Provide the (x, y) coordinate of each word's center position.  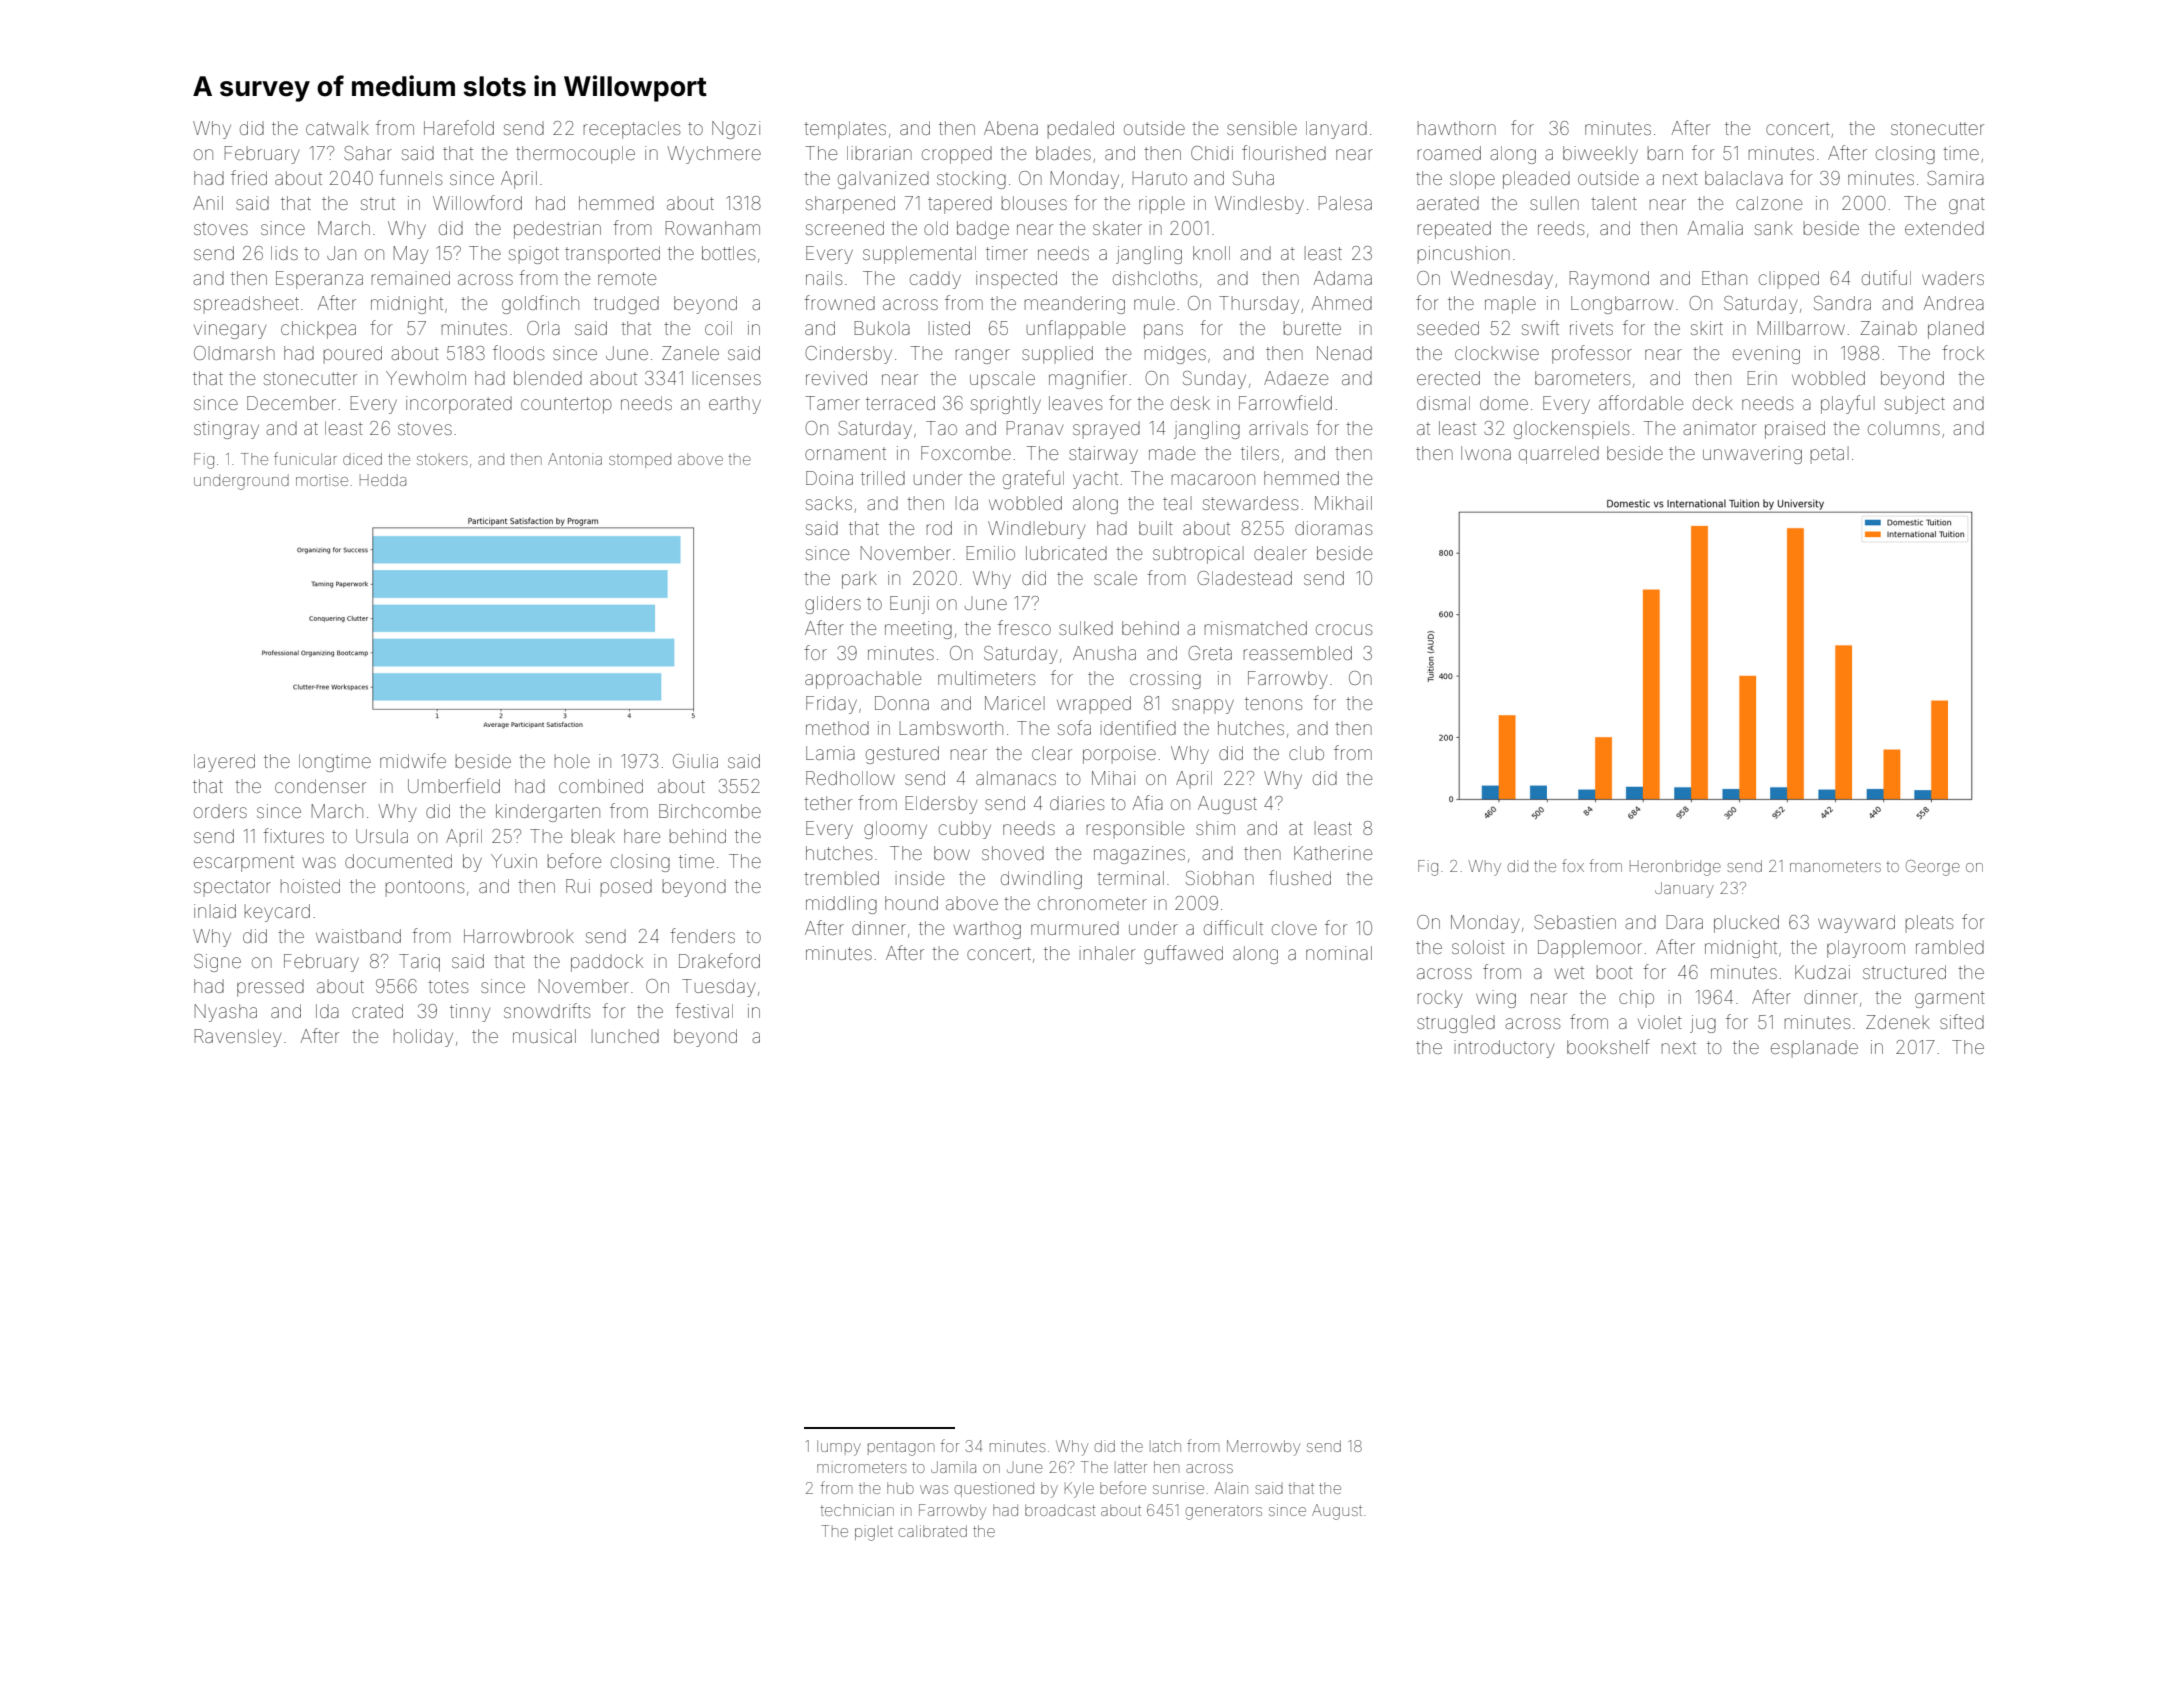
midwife (413, 760)
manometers (1835, 866)
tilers (1260, 453)
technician (857, 1510)
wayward (1856, 924)
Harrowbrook (519, 936)
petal (1830, 455)
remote (627, 278)
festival (704, 1010)
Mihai (1113, 778)
